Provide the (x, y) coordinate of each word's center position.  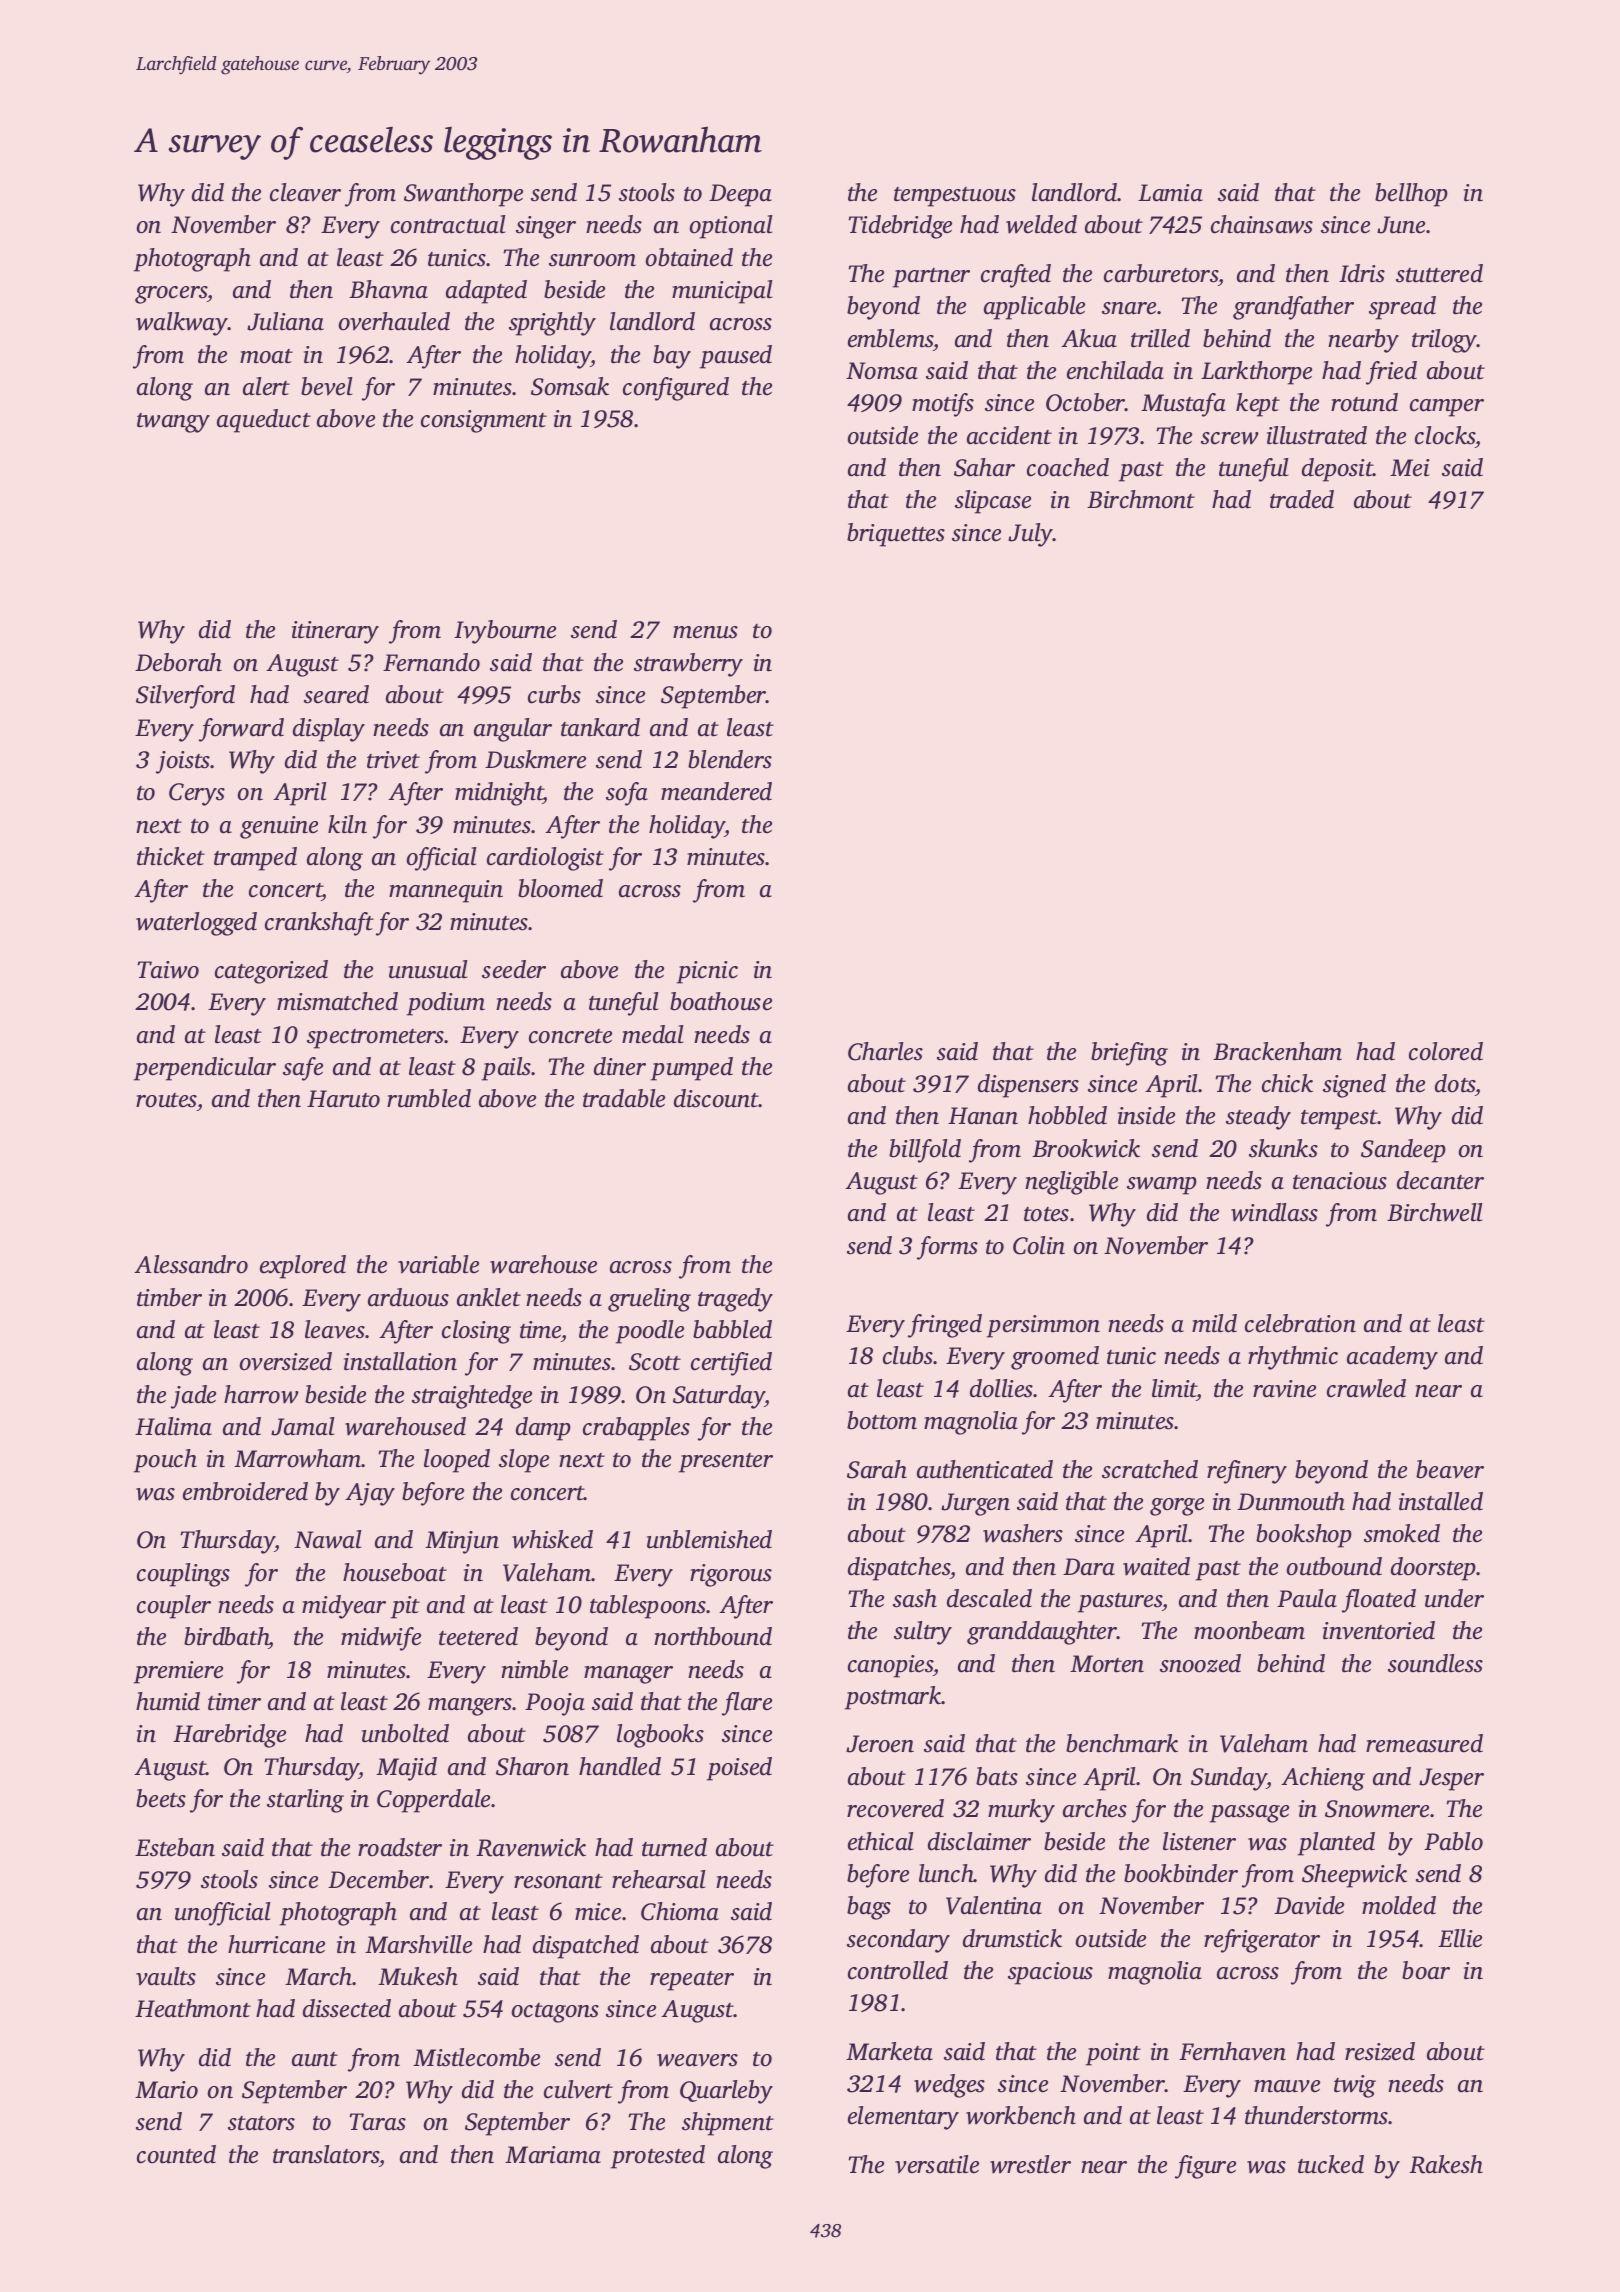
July (1030, 535)
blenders (730, 759)
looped (457, 1461)
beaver (1450, 1469)
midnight (499, 794)
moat (266, 356)
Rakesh (1446, 2164)
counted (176, 2154)
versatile (937, 2164)
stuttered (1439, 273)
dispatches (899, 1569)
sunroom (592, 260)
